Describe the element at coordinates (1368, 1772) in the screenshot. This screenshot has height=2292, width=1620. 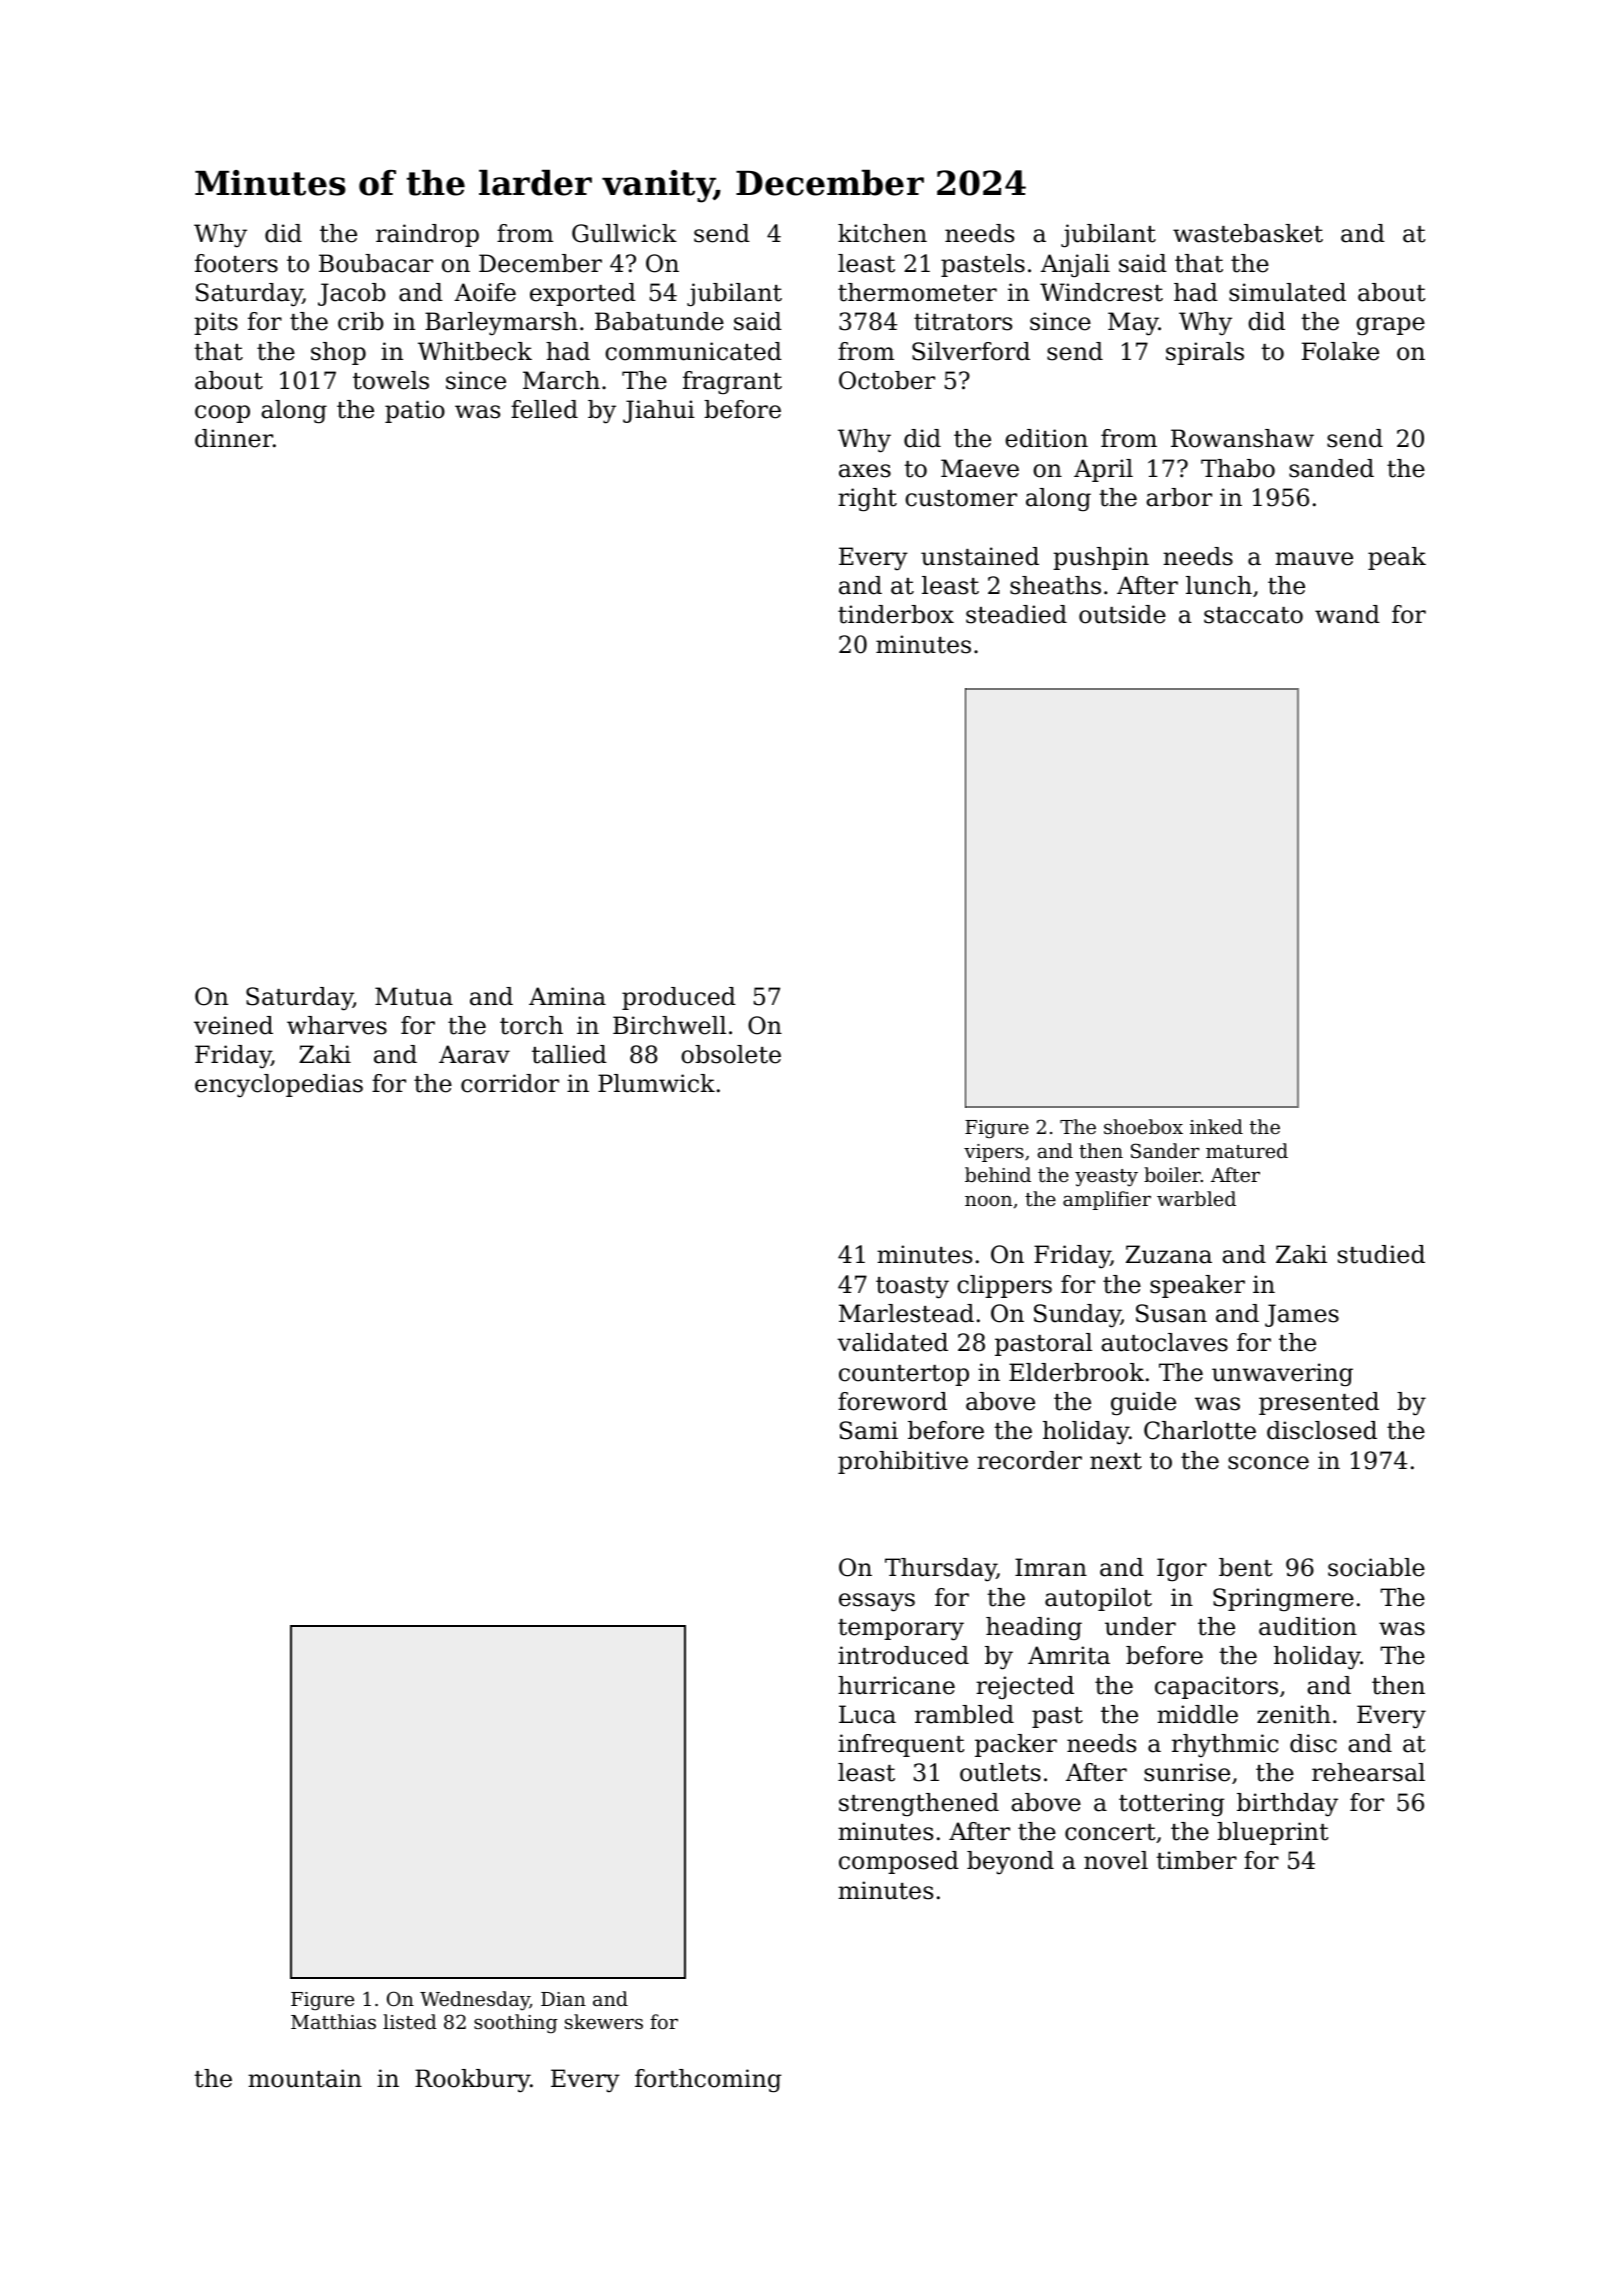
I see `rehearsal` at that location.
